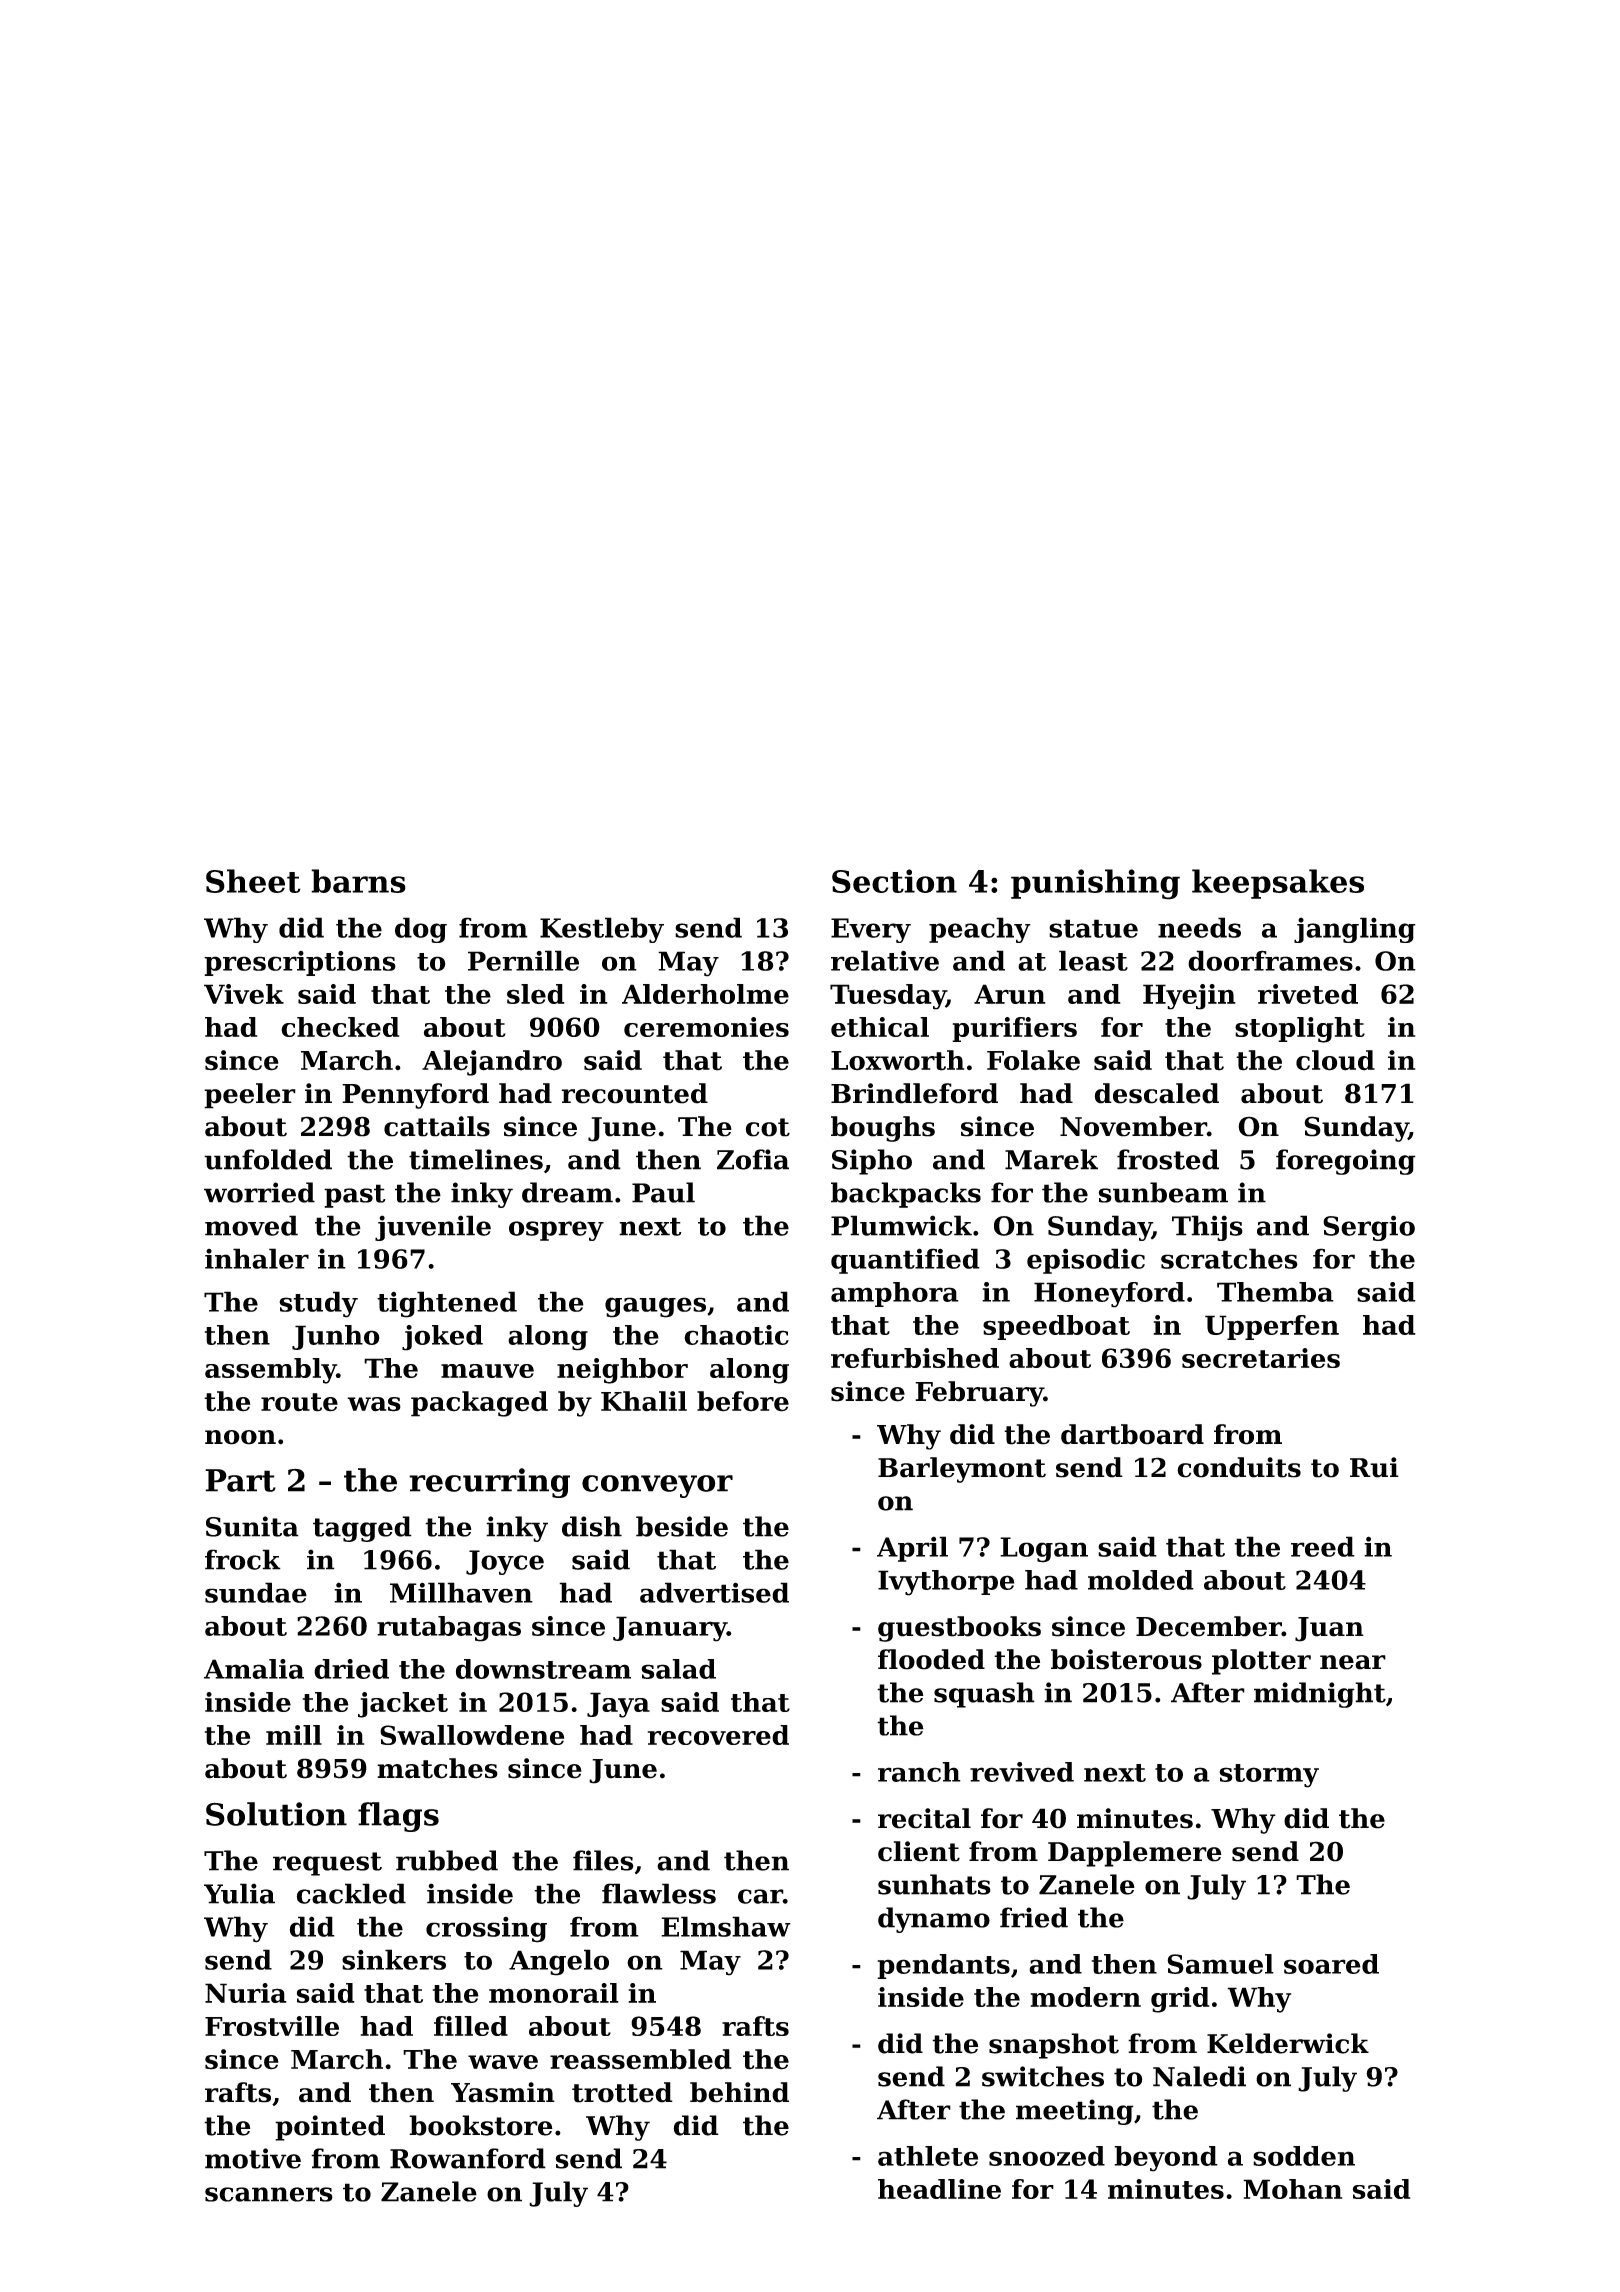 This page has width=1620, height=2292. I want to click on before, so click(743, 1401).
